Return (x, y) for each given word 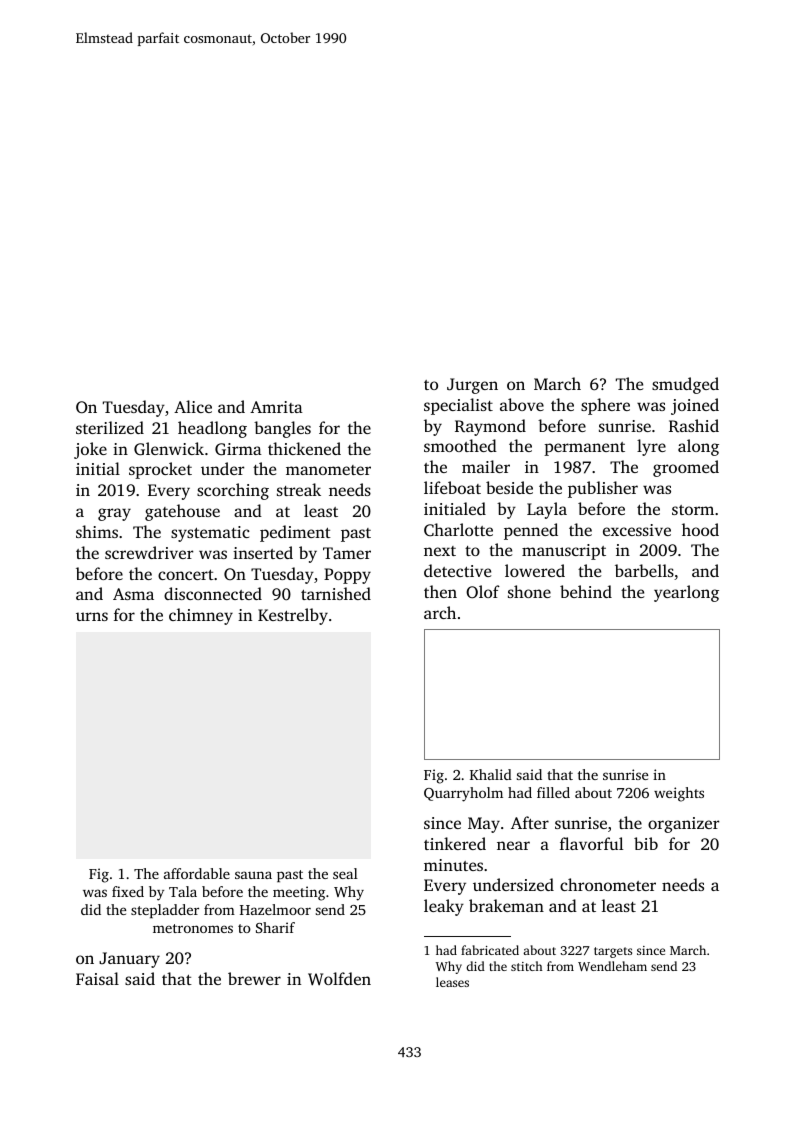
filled (553, 792)
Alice (193, 406)
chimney (201, 616)
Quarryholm (463, 794)
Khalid (491, 774)
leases (452, 982)
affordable (197, 873)
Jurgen (472, 386)
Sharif (275, 927)
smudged (685, 385)
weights (679, 794)
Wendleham (612, 966)
